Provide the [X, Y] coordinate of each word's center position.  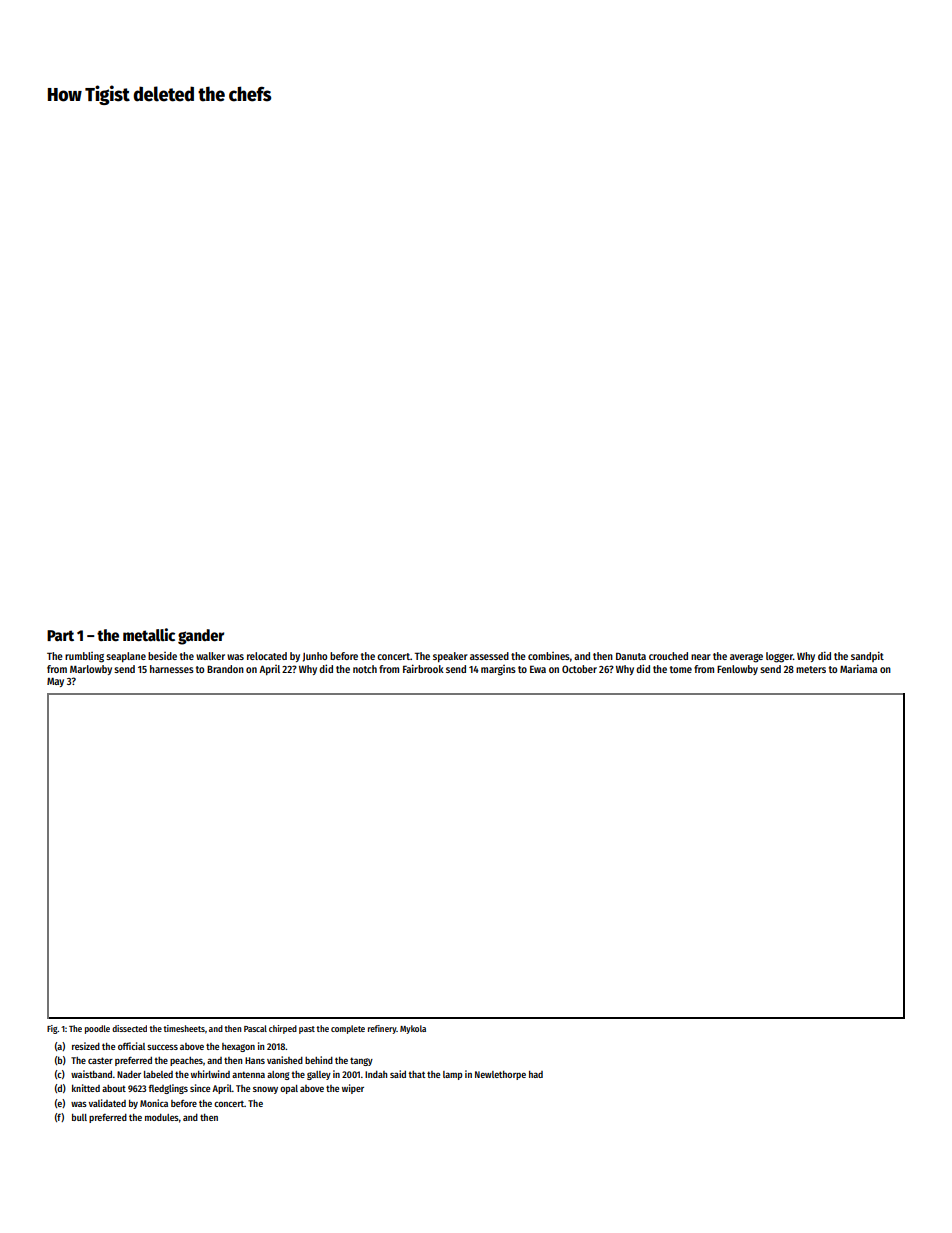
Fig [52, 1029]
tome [681, 669]
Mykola [413, 1029]
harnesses [172, 669]
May [55, 682]
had [536, 1074]
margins [498, 670]
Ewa [538, 669]
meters [811, 669]
